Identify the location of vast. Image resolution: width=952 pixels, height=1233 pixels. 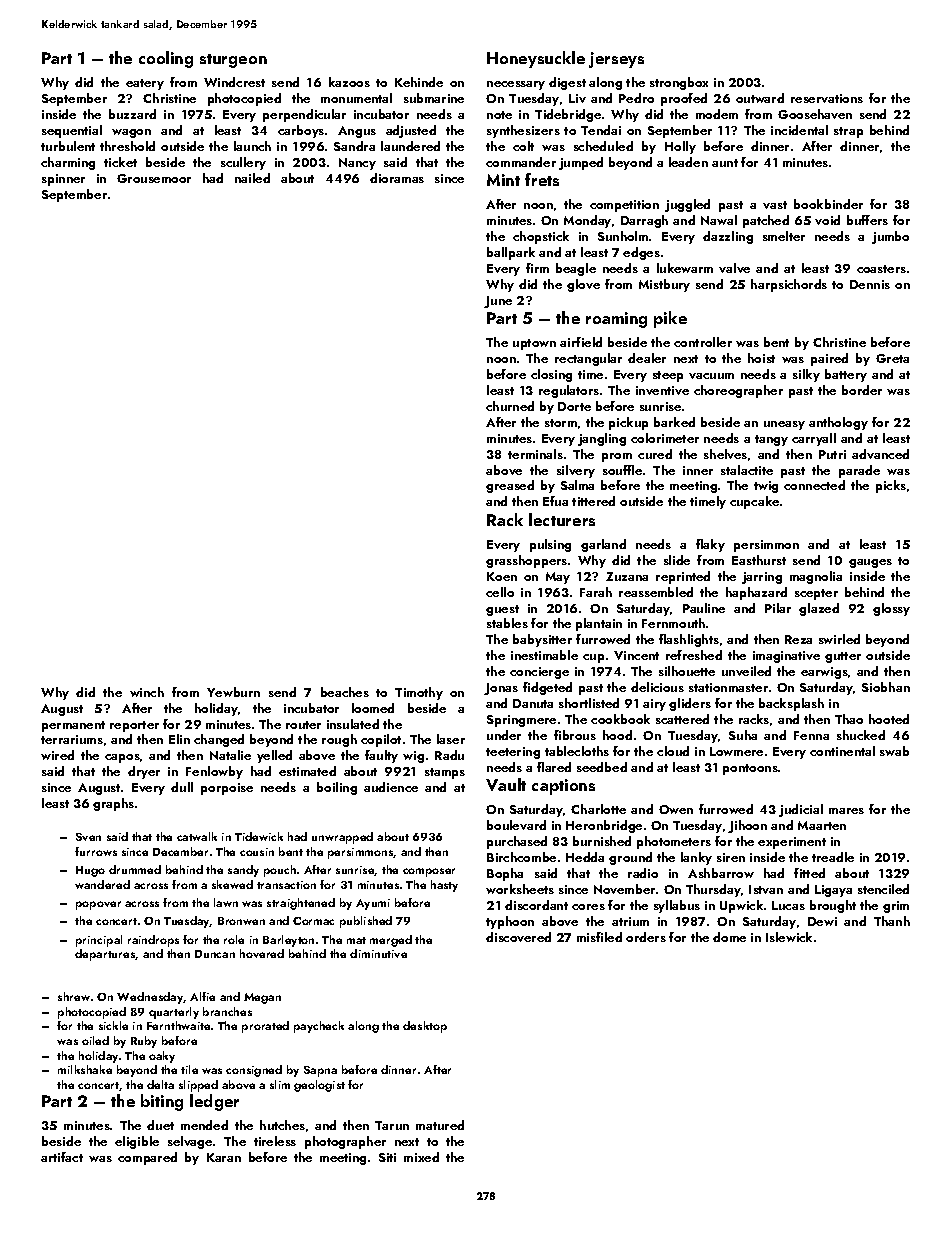
(775, 205).
